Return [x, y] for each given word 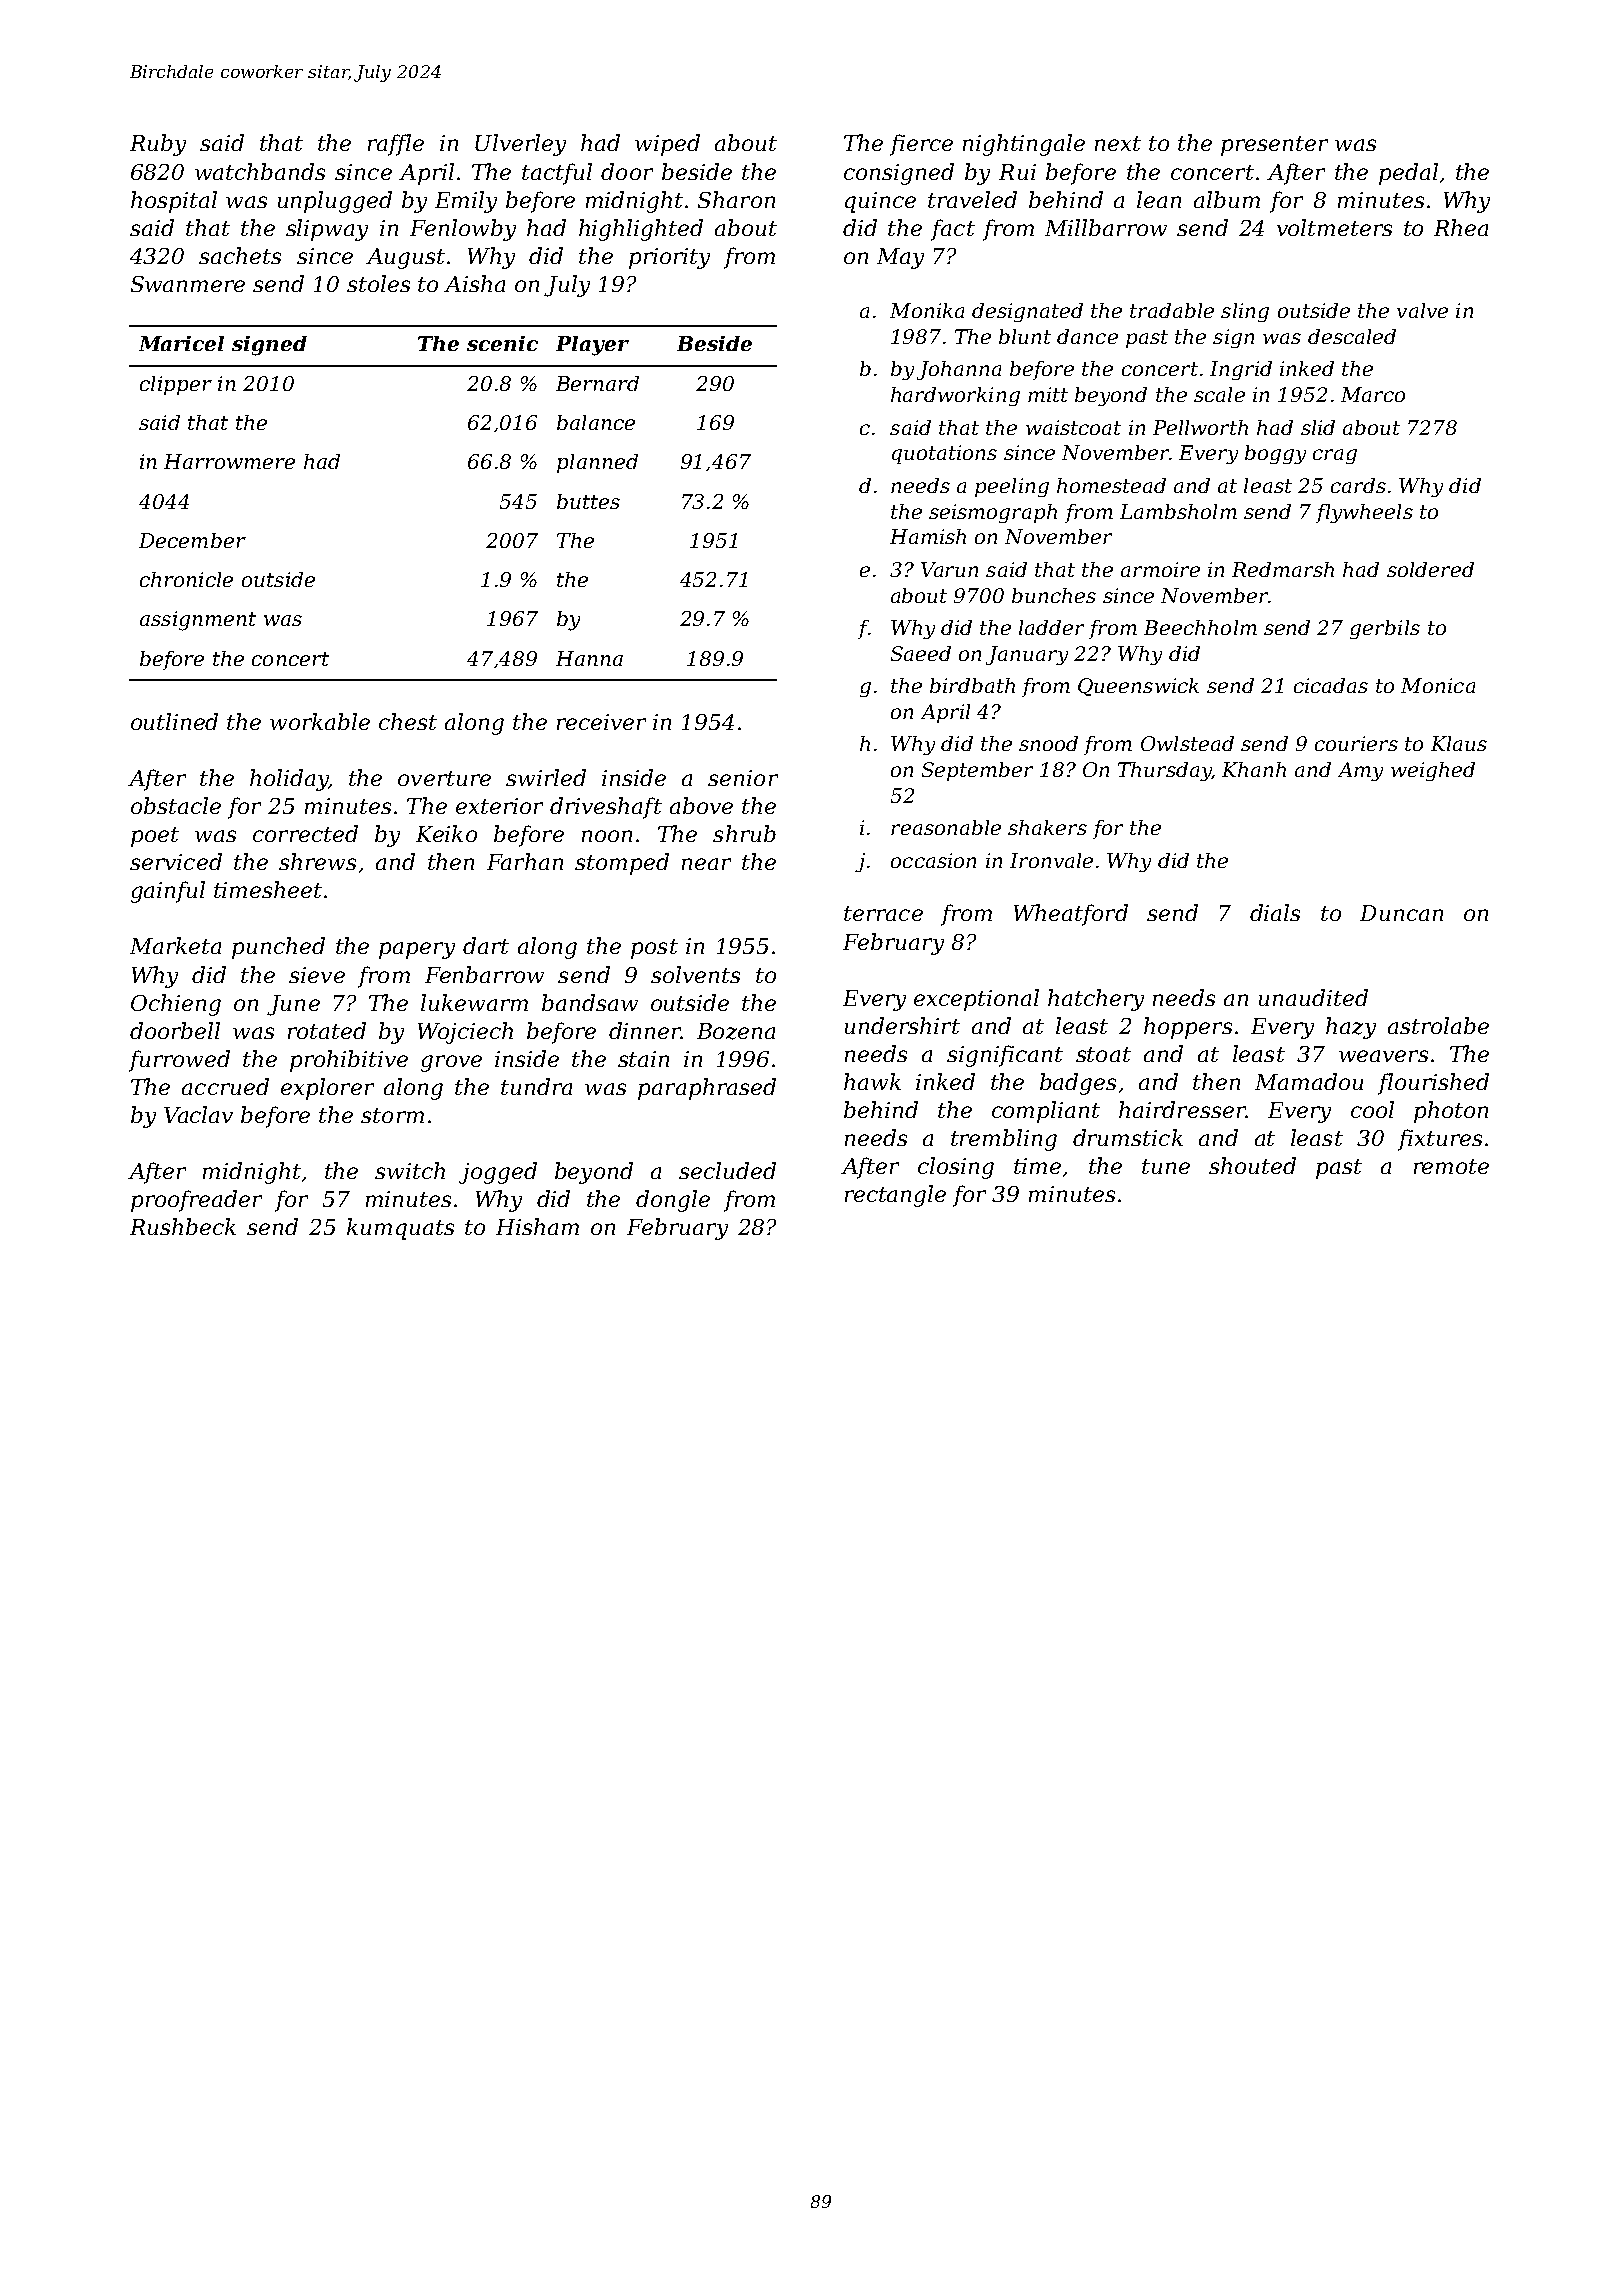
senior [743, 778]
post [654, 949]
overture [444, 778]
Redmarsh [1283, 569]
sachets [240, 255]
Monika [927, 310]
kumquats [400, 1229]
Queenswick [1138, 687]
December [192, 540]
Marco [1373, 394]
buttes [588, 501]
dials [1275, 912]
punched [278, 948]
